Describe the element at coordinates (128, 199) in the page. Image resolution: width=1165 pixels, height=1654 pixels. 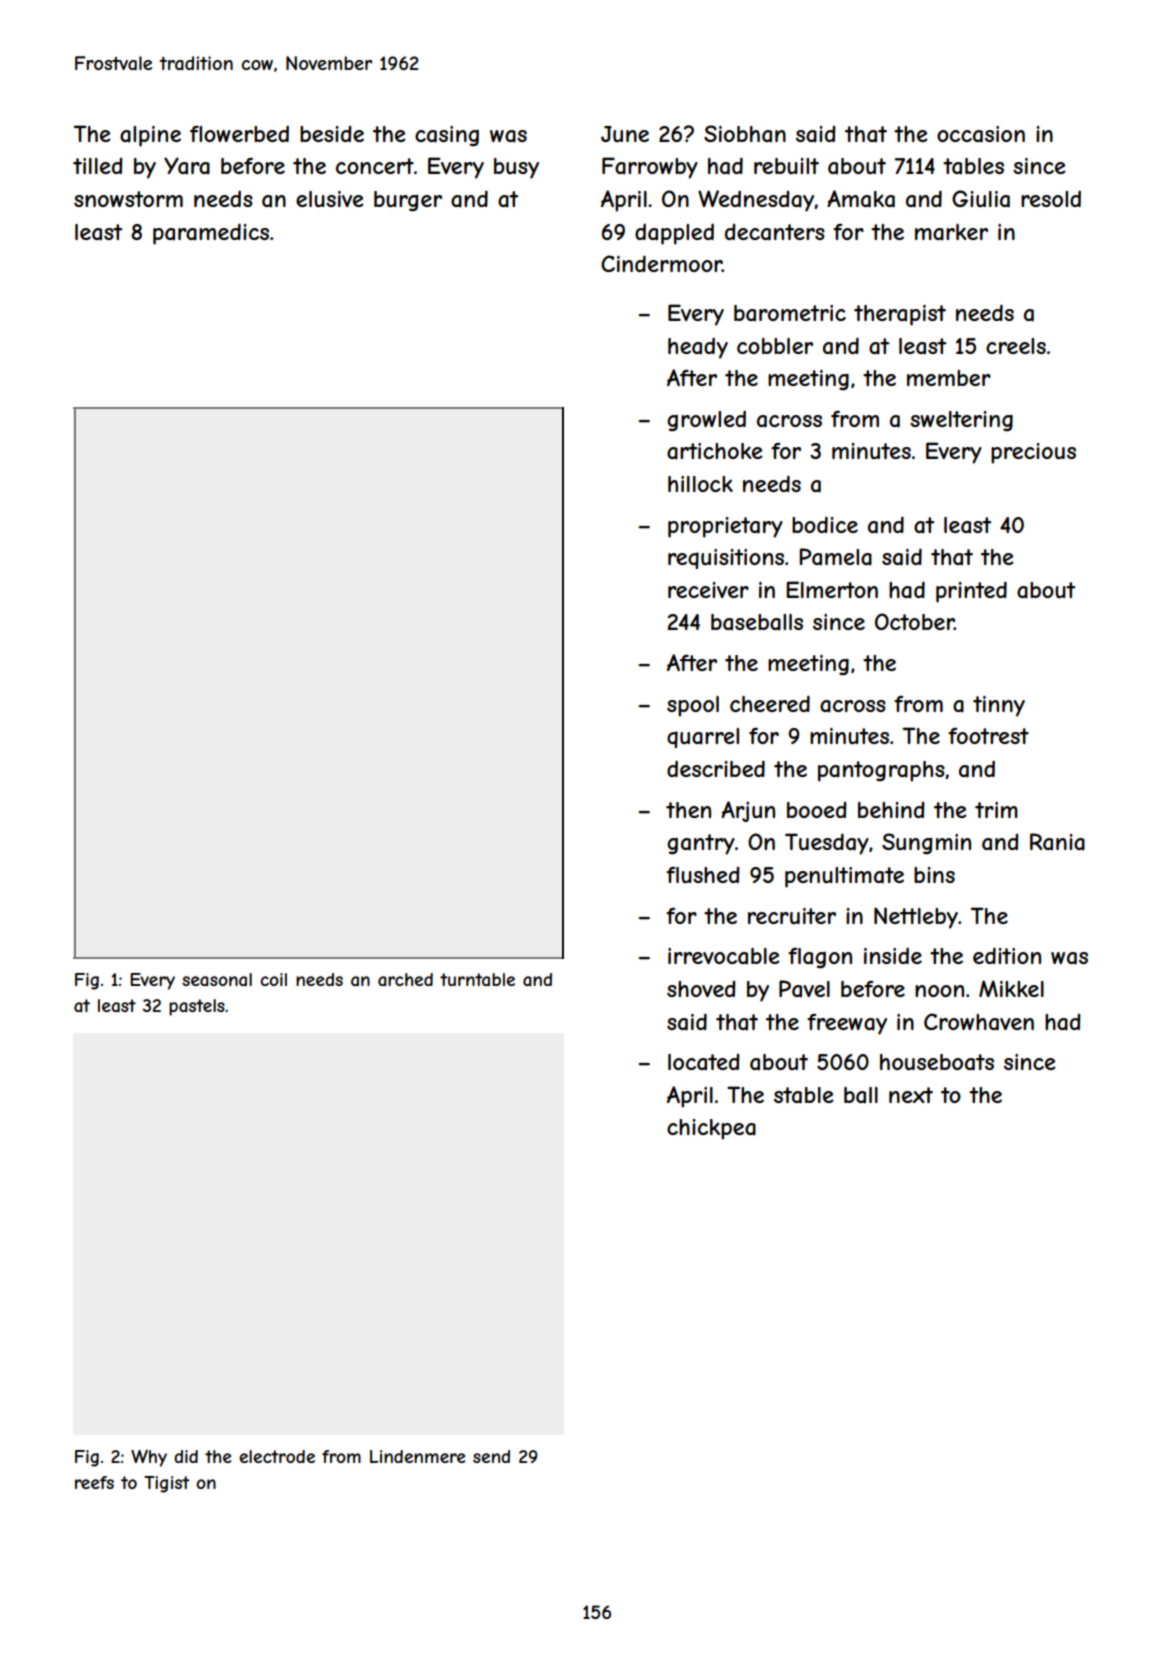
I see `snowstorm` at that location.
